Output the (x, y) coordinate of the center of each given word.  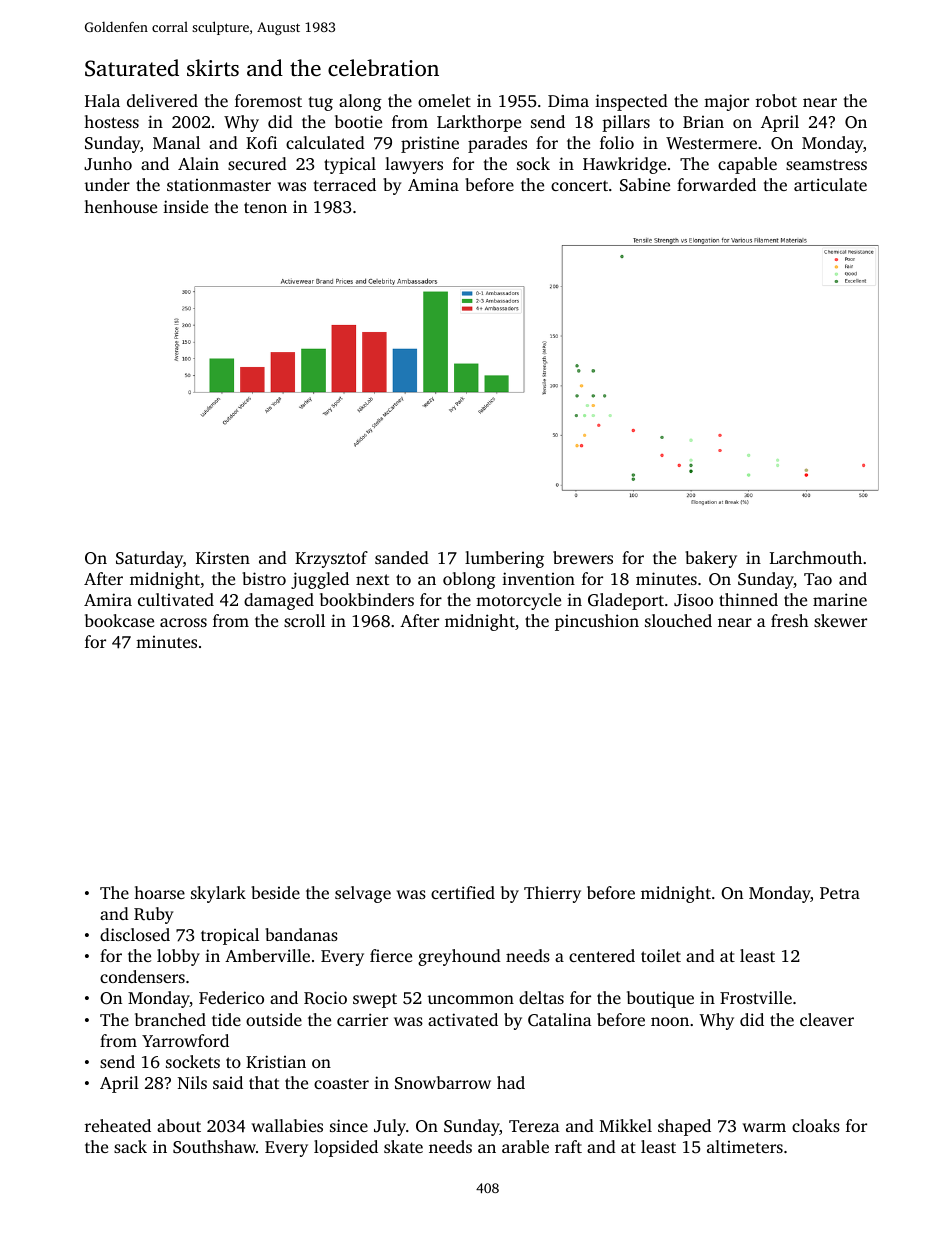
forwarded (716, 184)
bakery (711, 559)
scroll (304, 620)
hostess (111, 121)
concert (579, 185)
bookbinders (367, 599)
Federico (231, 997)
